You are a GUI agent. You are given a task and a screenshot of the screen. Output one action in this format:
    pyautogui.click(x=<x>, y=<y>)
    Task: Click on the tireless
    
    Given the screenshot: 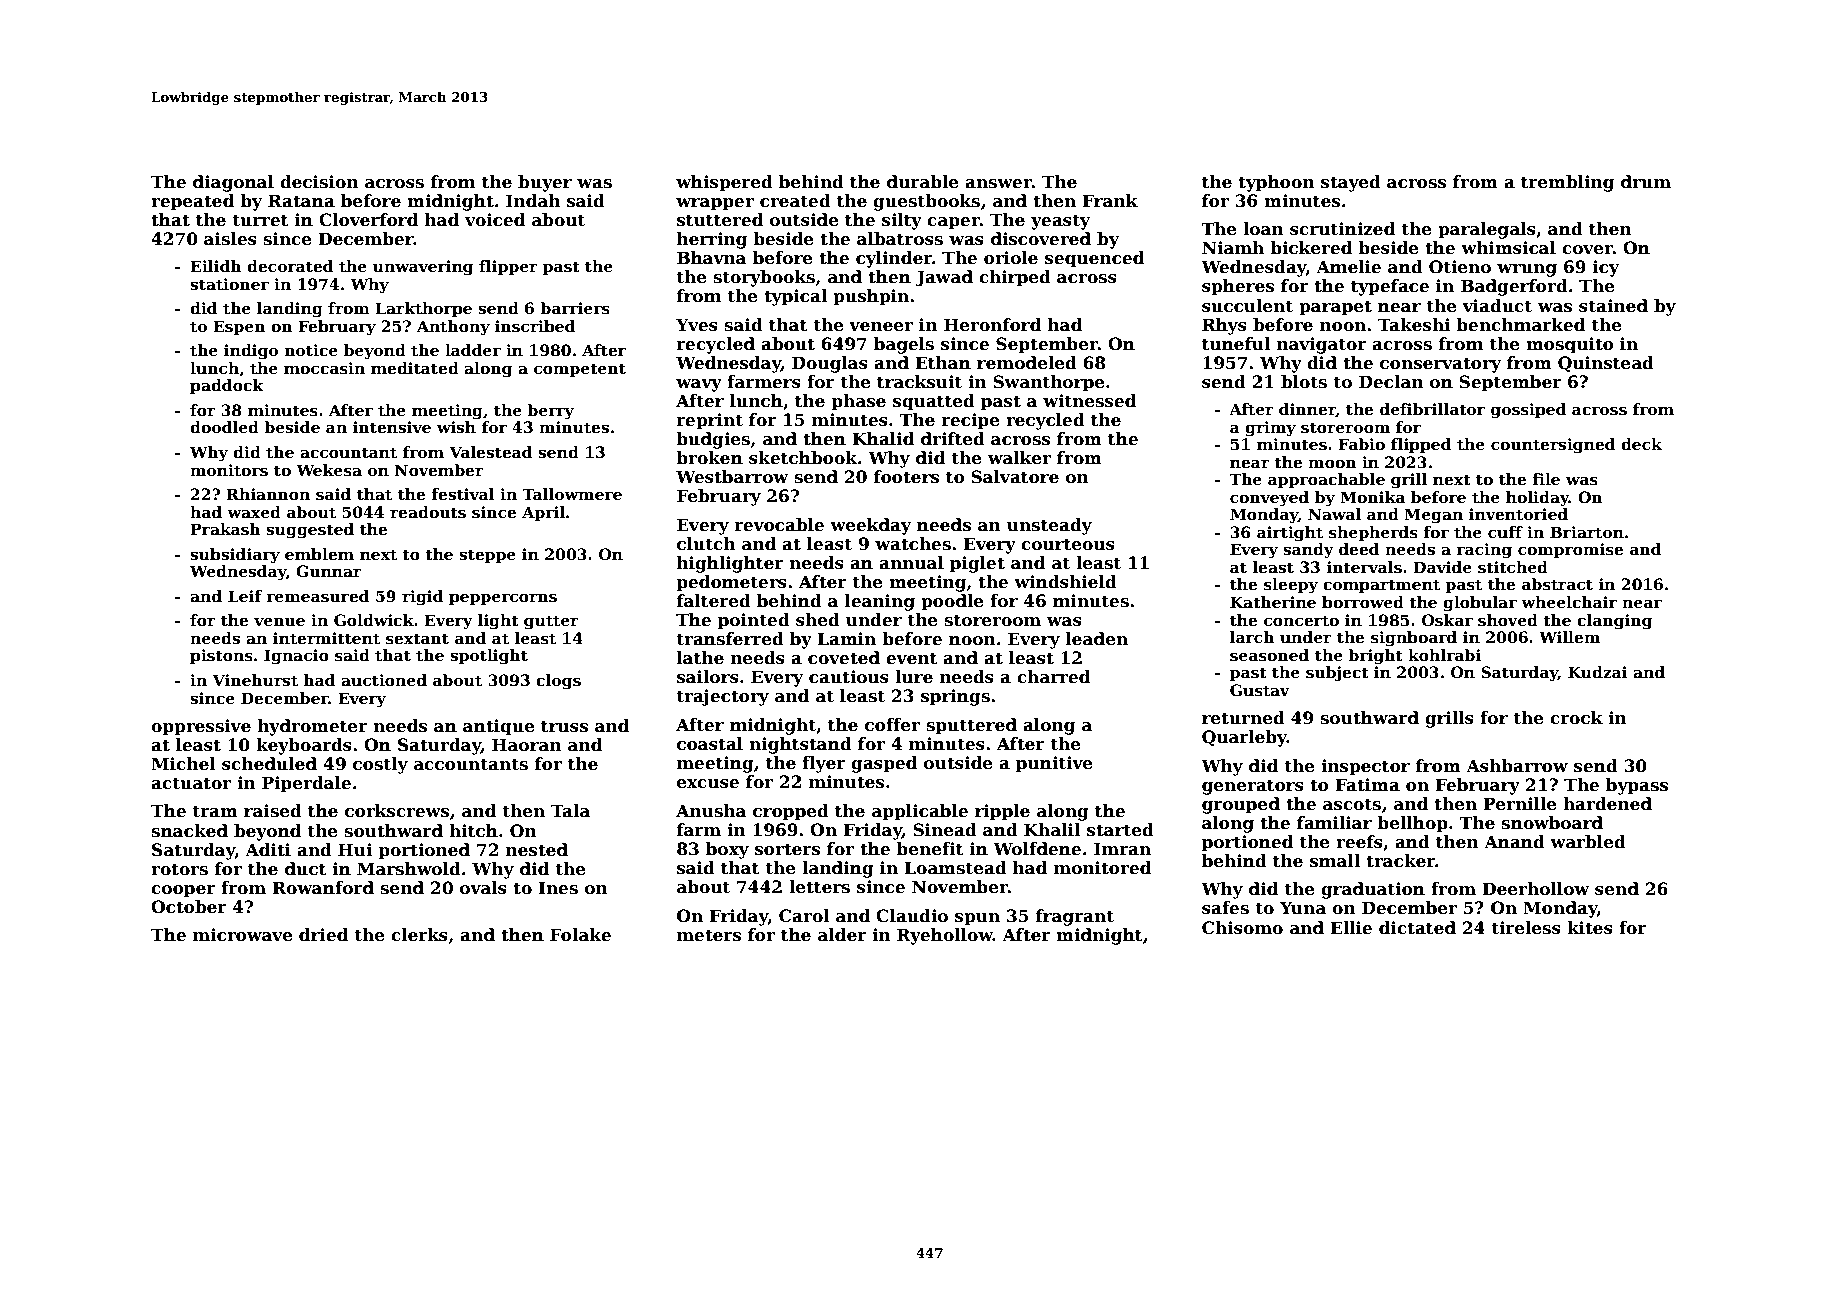 What is the action you would take?
    pyautogui.click(x=1526, y=928)
